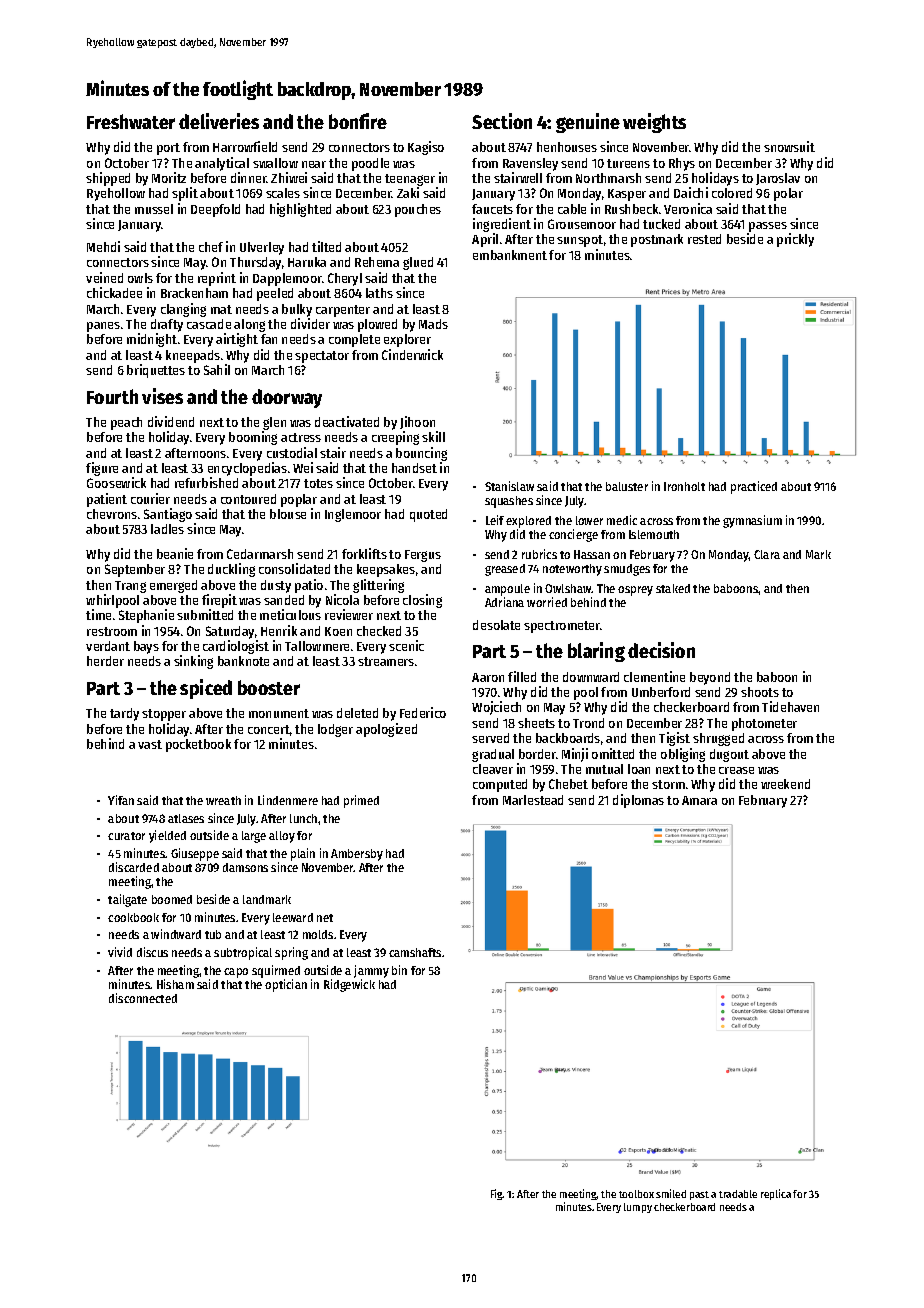 This screenshot has width=924, height=1308. Describe the element at coordinates (143, 998) in the screenshot. I see `disconnected` at that location.
